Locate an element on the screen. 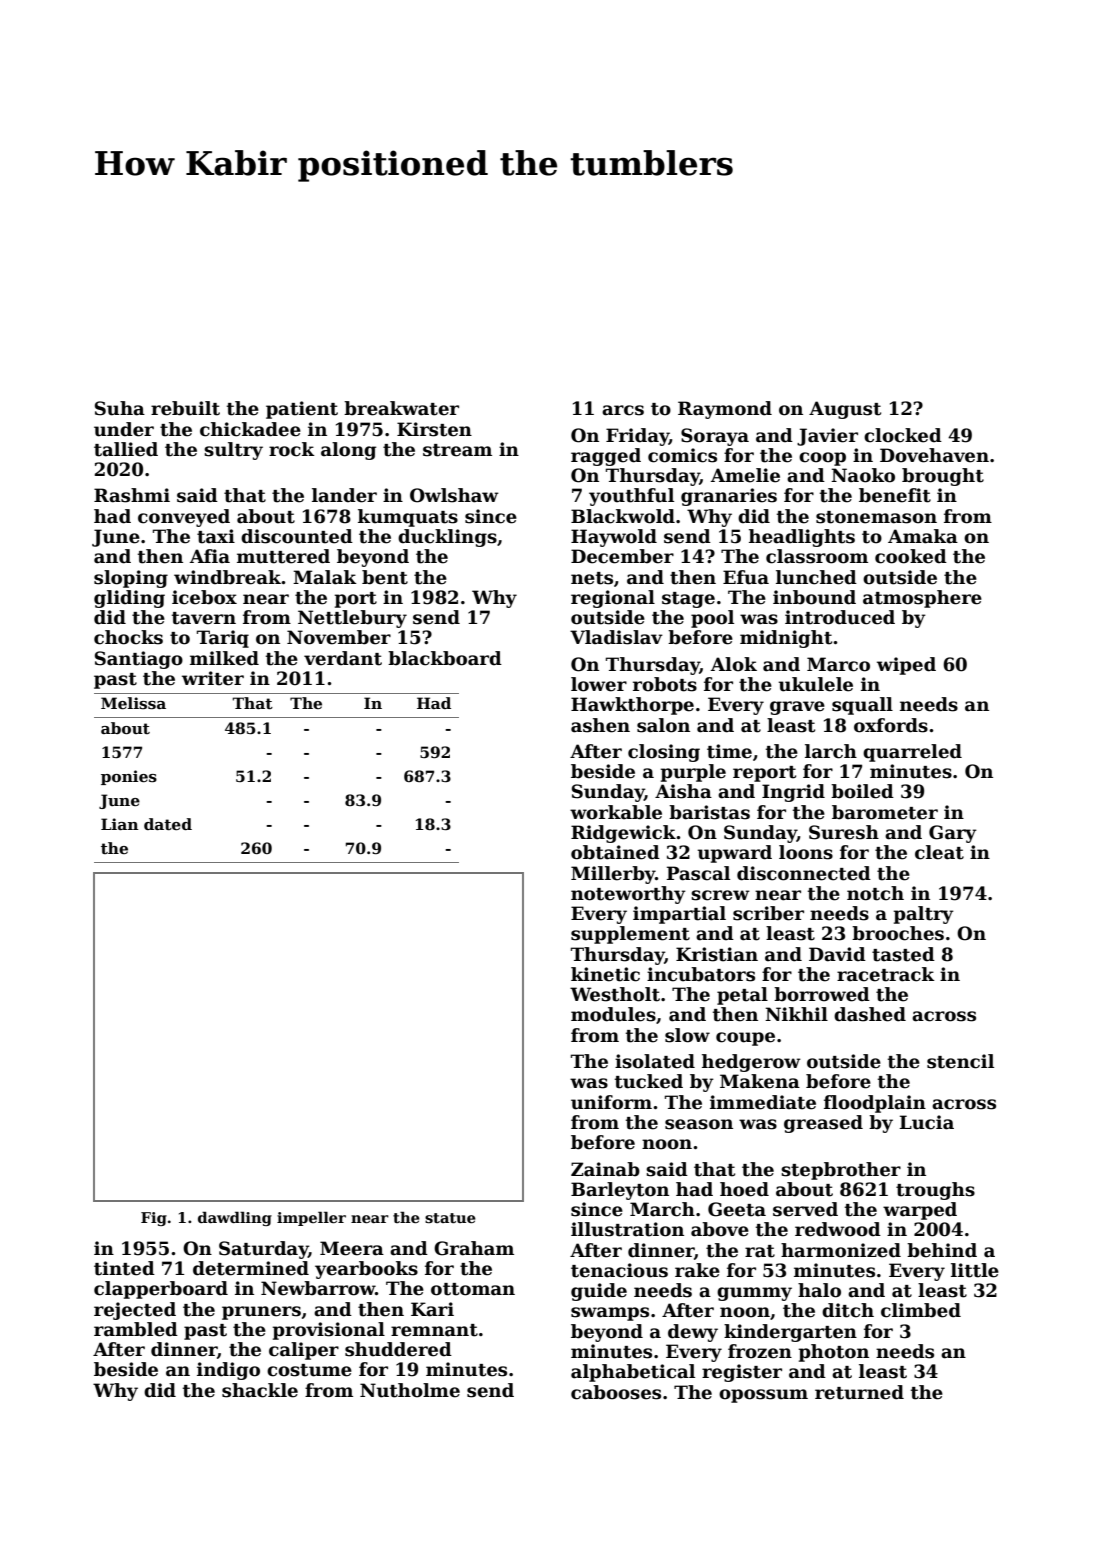 The height and width of the screenshot is (1555, 1094). stream is located at coordinates (457, 450).
